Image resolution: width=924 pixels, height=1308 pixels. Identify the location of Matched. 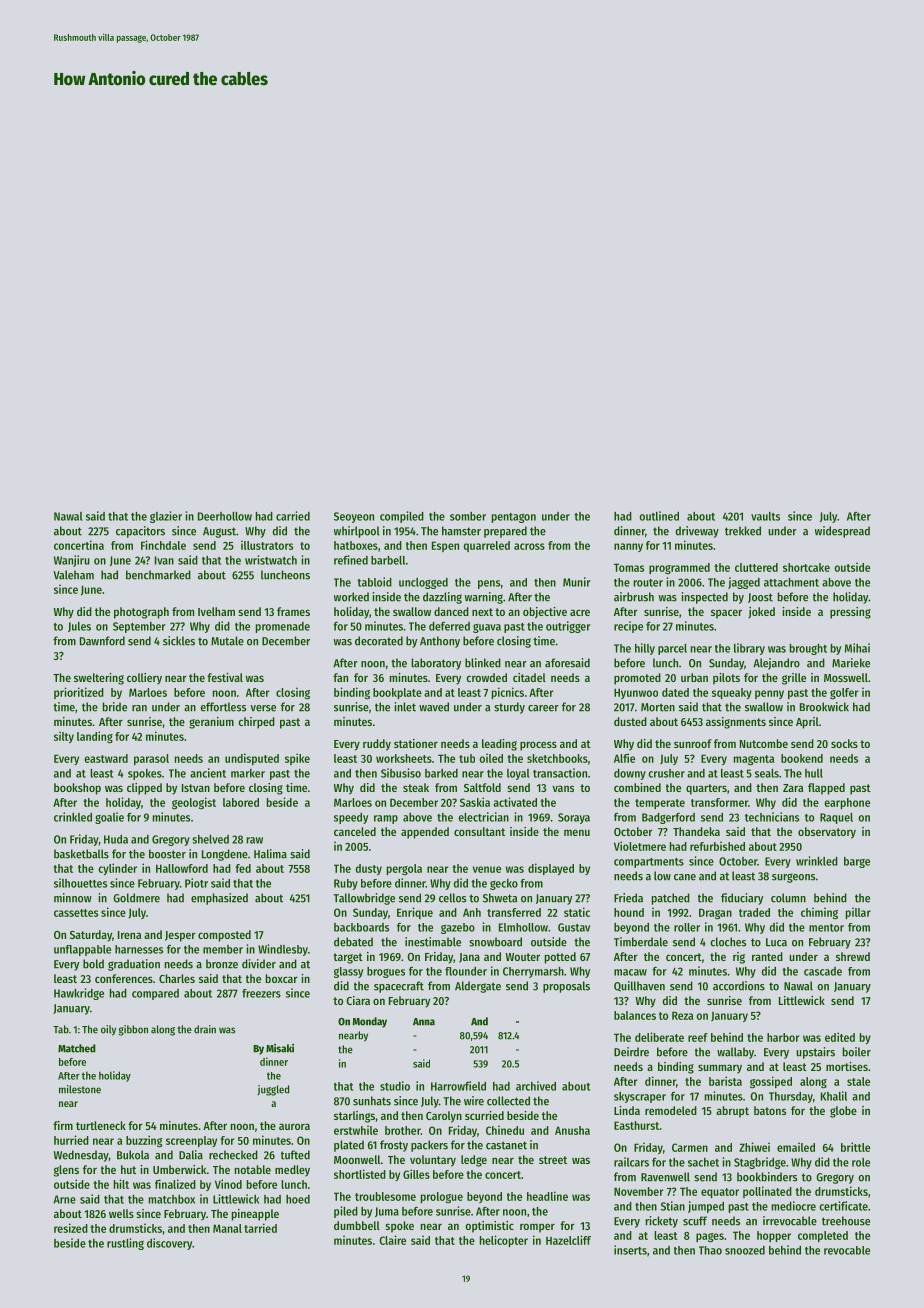
(77, 1048).
